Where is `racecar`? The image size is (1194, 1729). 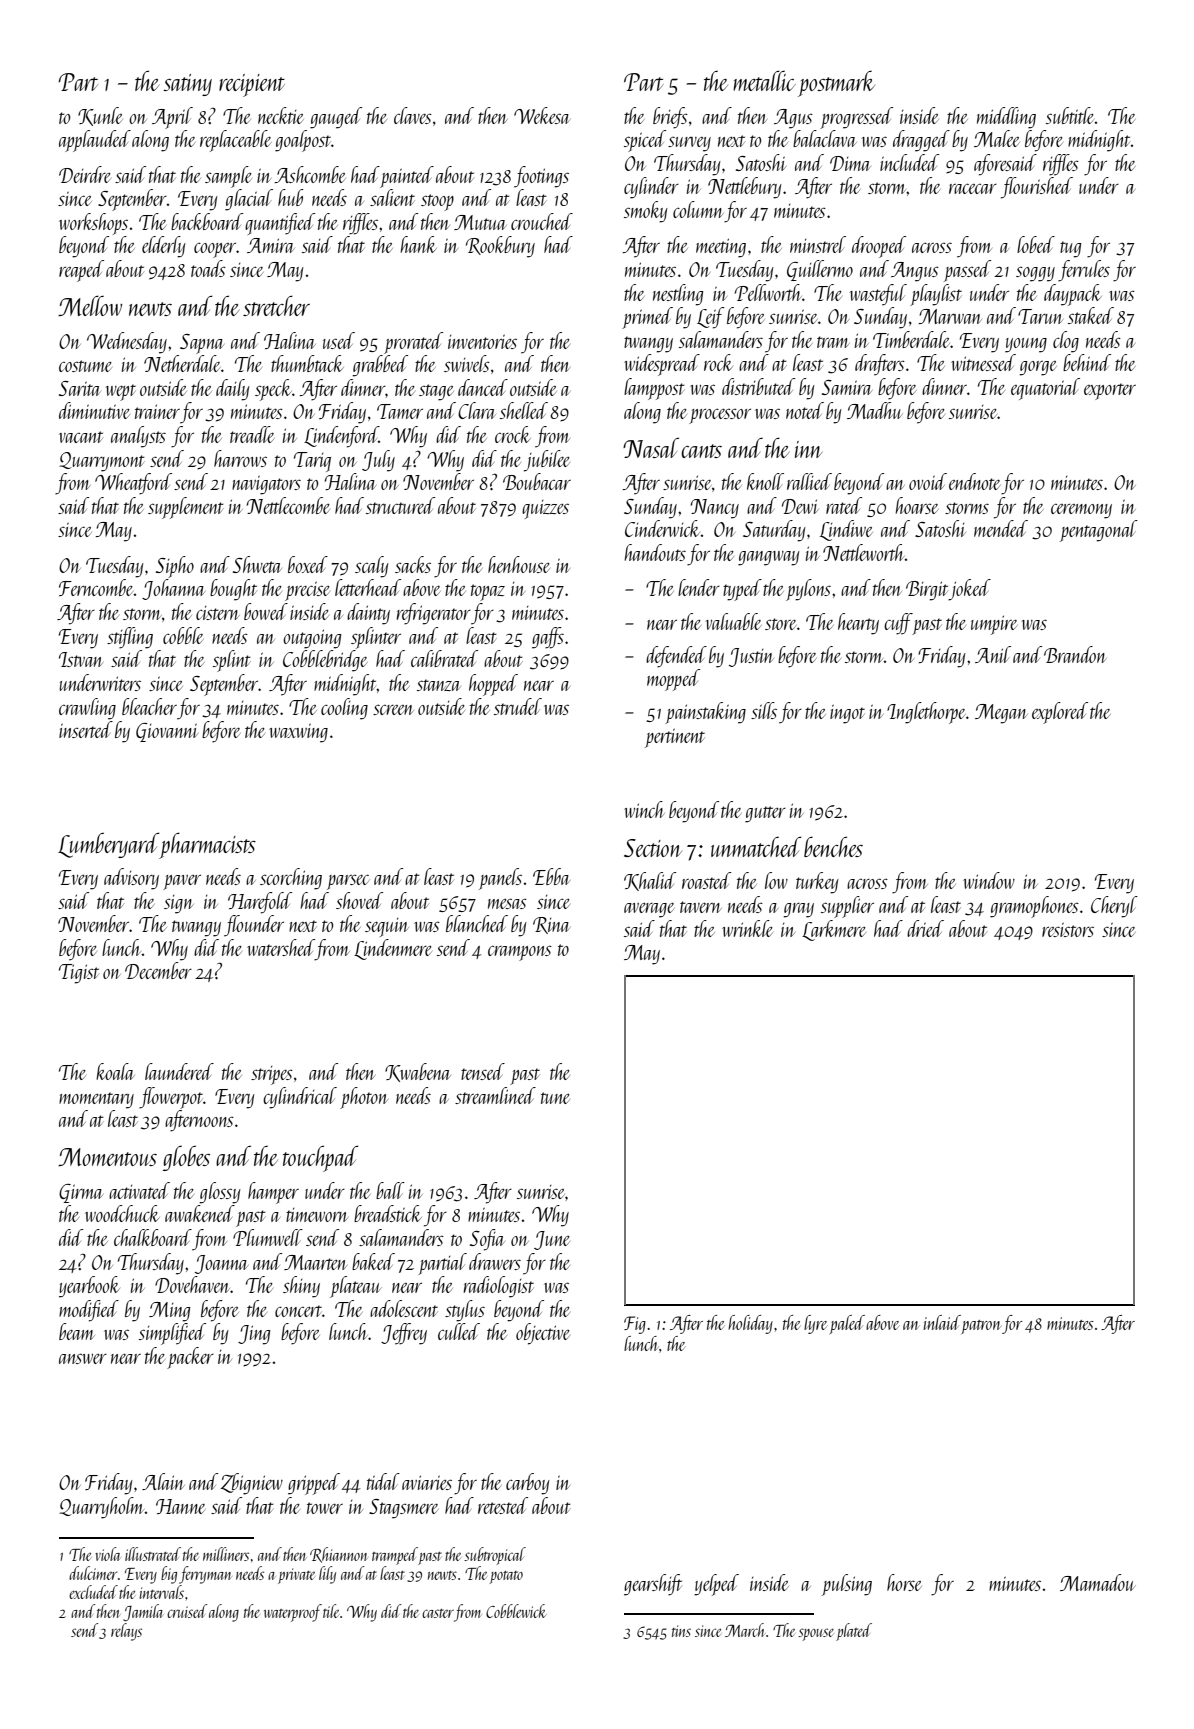 racecar is located at coordinates (973, 188).
